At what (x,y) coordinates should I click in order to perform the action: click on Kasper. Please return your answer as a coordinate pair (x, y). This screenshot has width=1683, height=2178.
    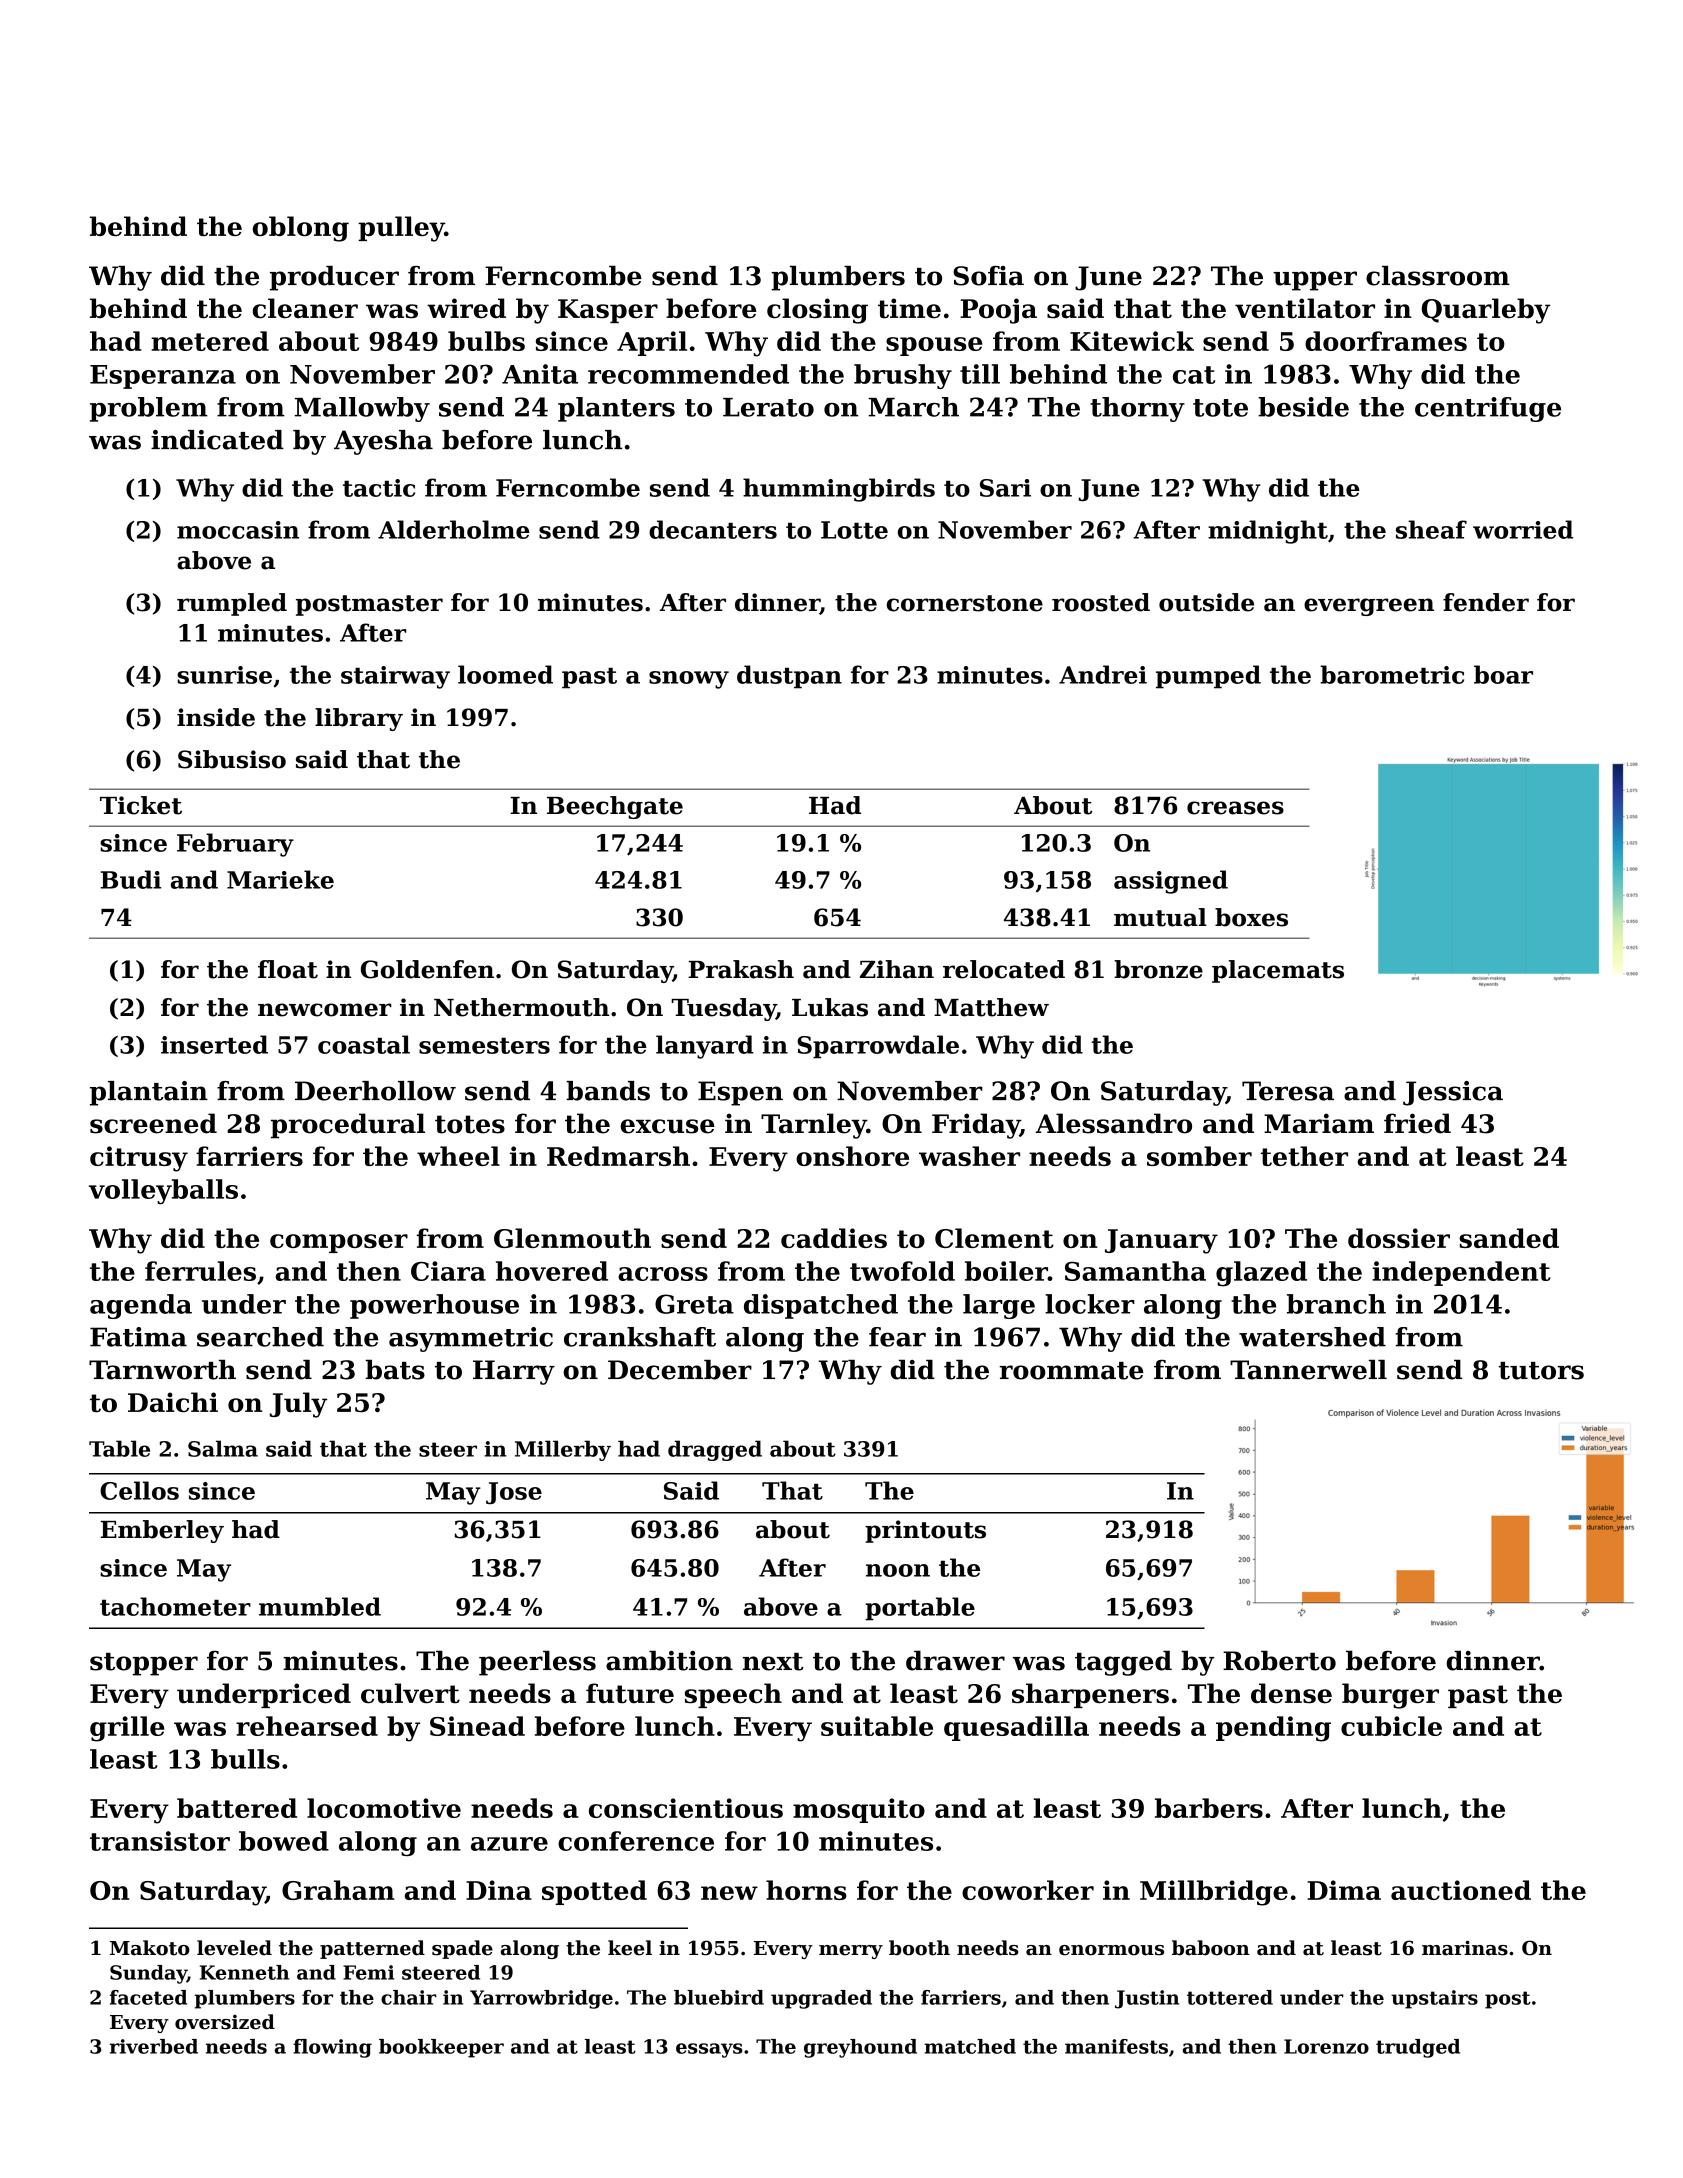
    Looking at the image, I should click on (608, 311).
